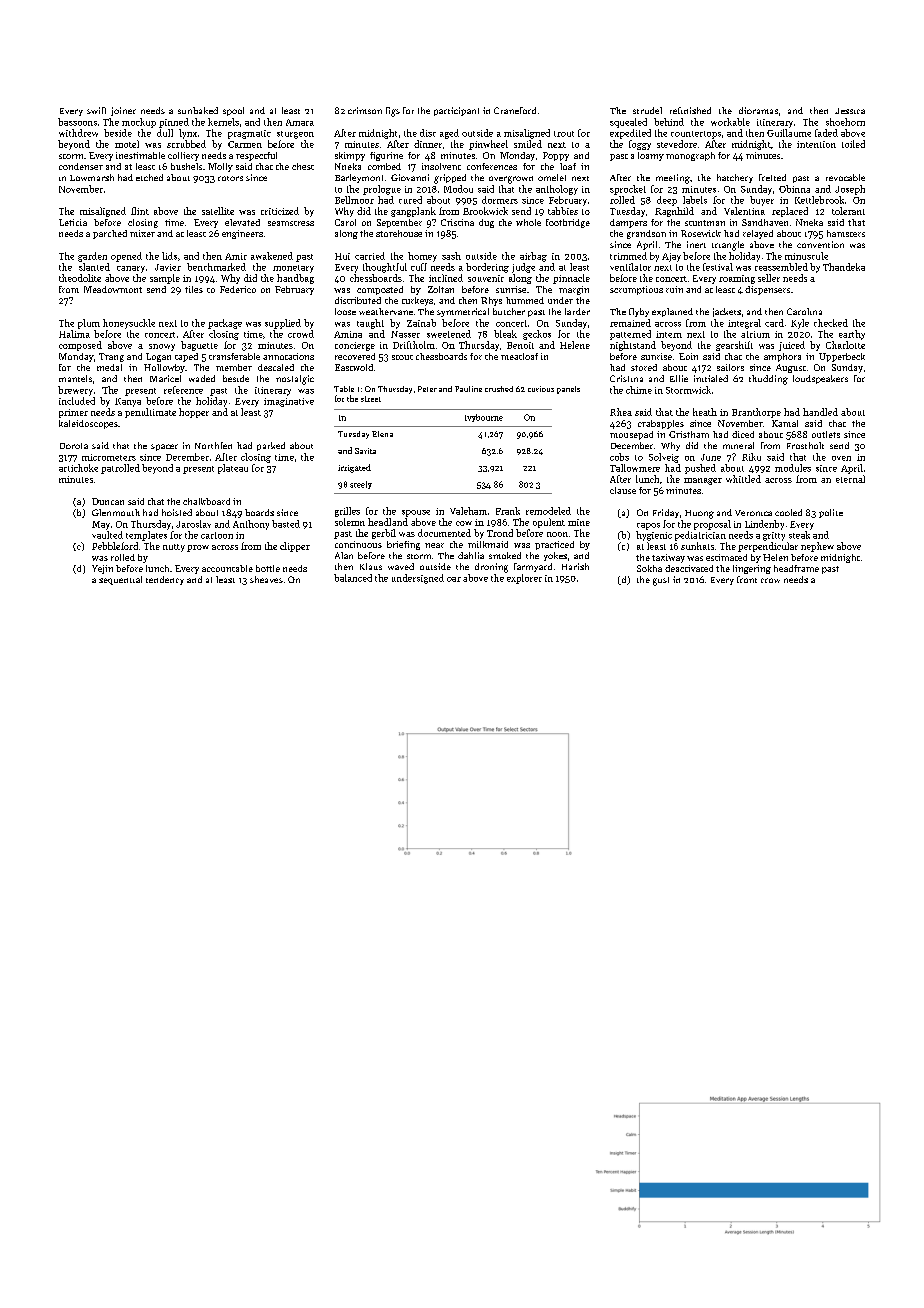 This screenshot has height=1308, width=924. What do you see at coordinates (386, 156) in the screenshot?
I see `figurine` at bounding box center [386, 156].
